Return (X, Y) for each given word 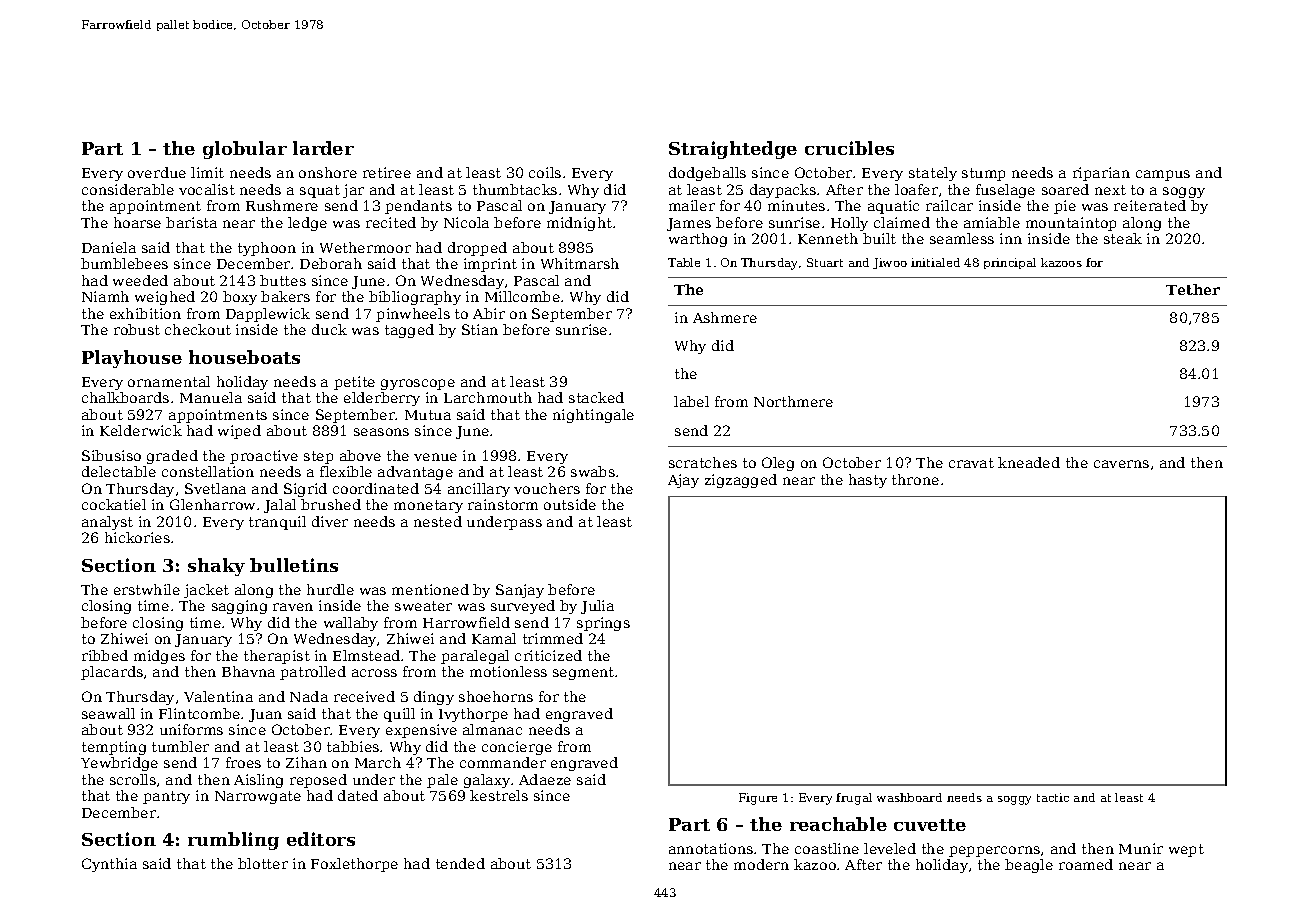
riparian (1101, 174)
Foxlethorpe (354, 865)
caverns (1121, 464)
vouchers (547, 488)
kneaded (1029, 462)
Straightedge (733, 150)
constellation (208, 471)
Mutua (428, 415)
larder (323, 148)
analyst (107, 523)
